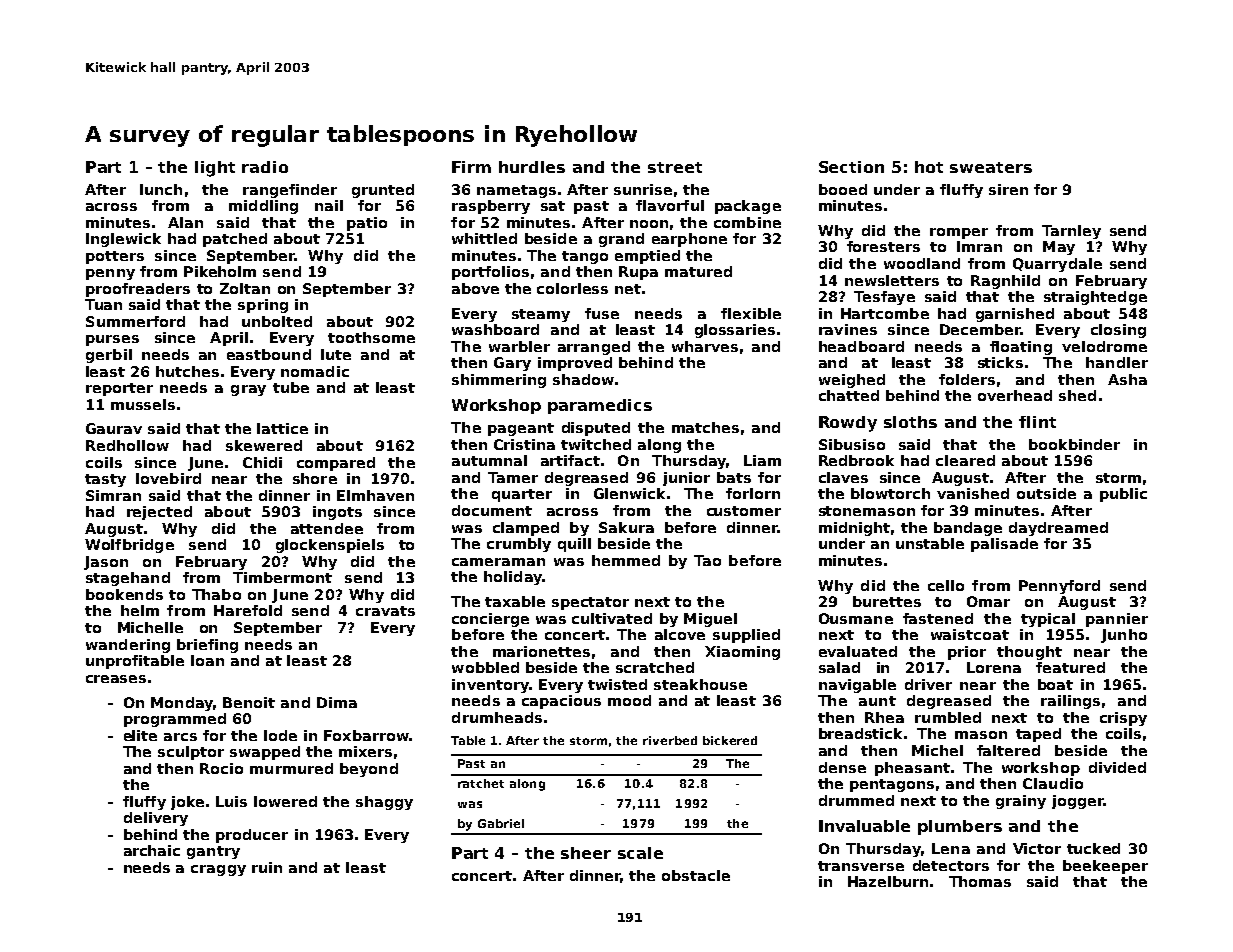 The image size is (1233, 952). What do you see at coordinates (1118, 331) in the page?
I see `closing` at bounding box center [1118, 331].
